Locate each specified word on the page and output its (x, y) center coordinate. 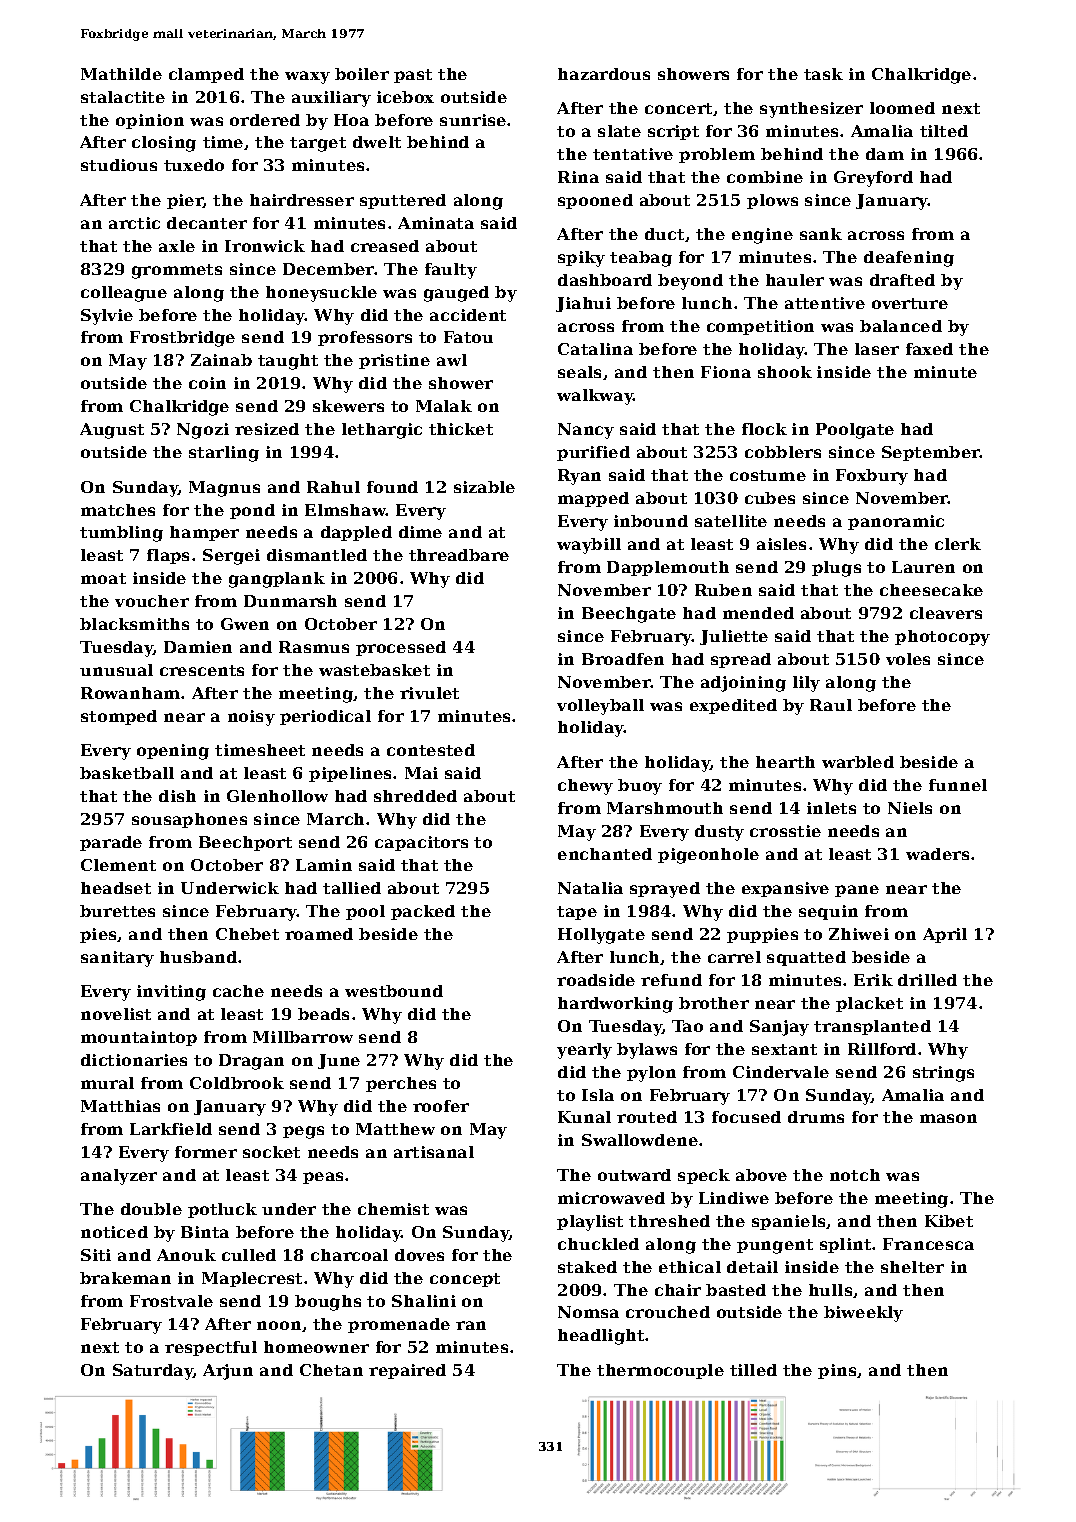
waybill (589, 546)
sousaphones (189, 820)
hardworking (615, 1005)
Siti (96, 1255)
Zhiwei (859, 934)
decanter (207, 223)
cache (238, 991)
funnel (958, 785)
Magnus (224, 489)
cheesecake (931, 590)
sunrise (473, 120)
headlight (601, 1337)
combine (765, 177)
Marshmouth (665, 808)
